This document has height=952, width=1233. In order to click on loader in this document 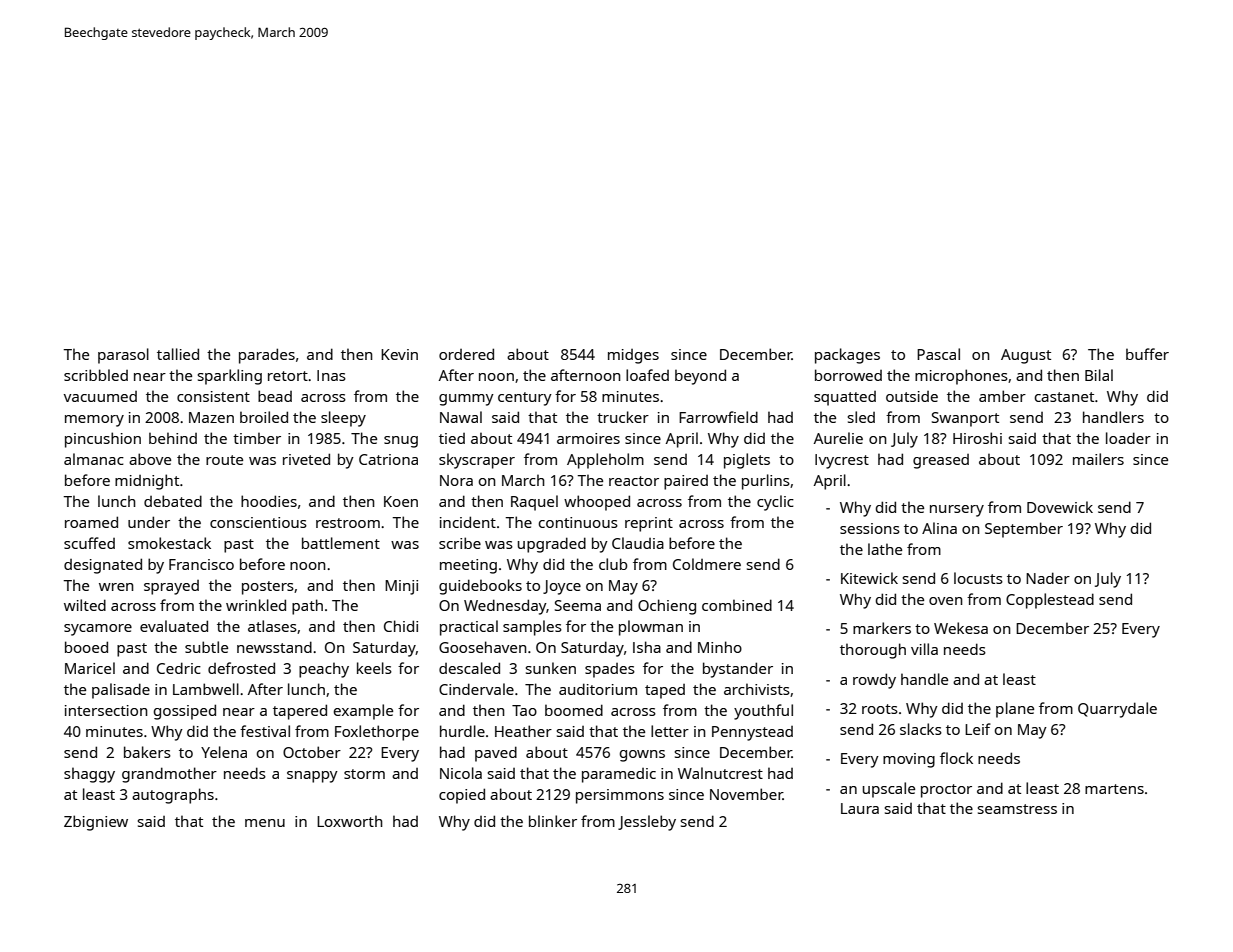, I will do `click(1128, 438)`.
